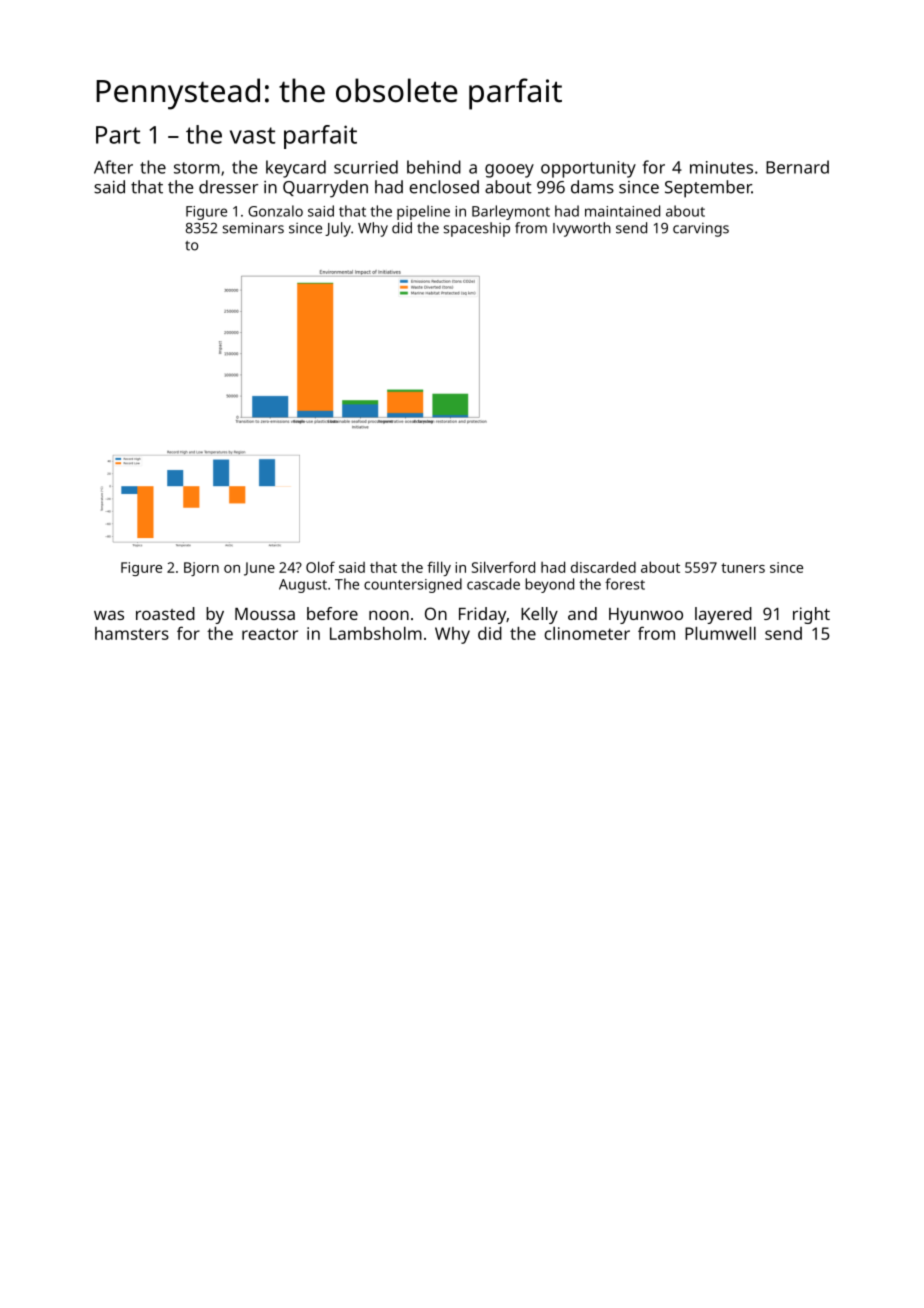 Image resolution: width=924 pixels, height=1308 pixels. What do you see at coordinates (503, 567) in the screenshot?
I see `Silverford` at bounding box center [503, 567].
